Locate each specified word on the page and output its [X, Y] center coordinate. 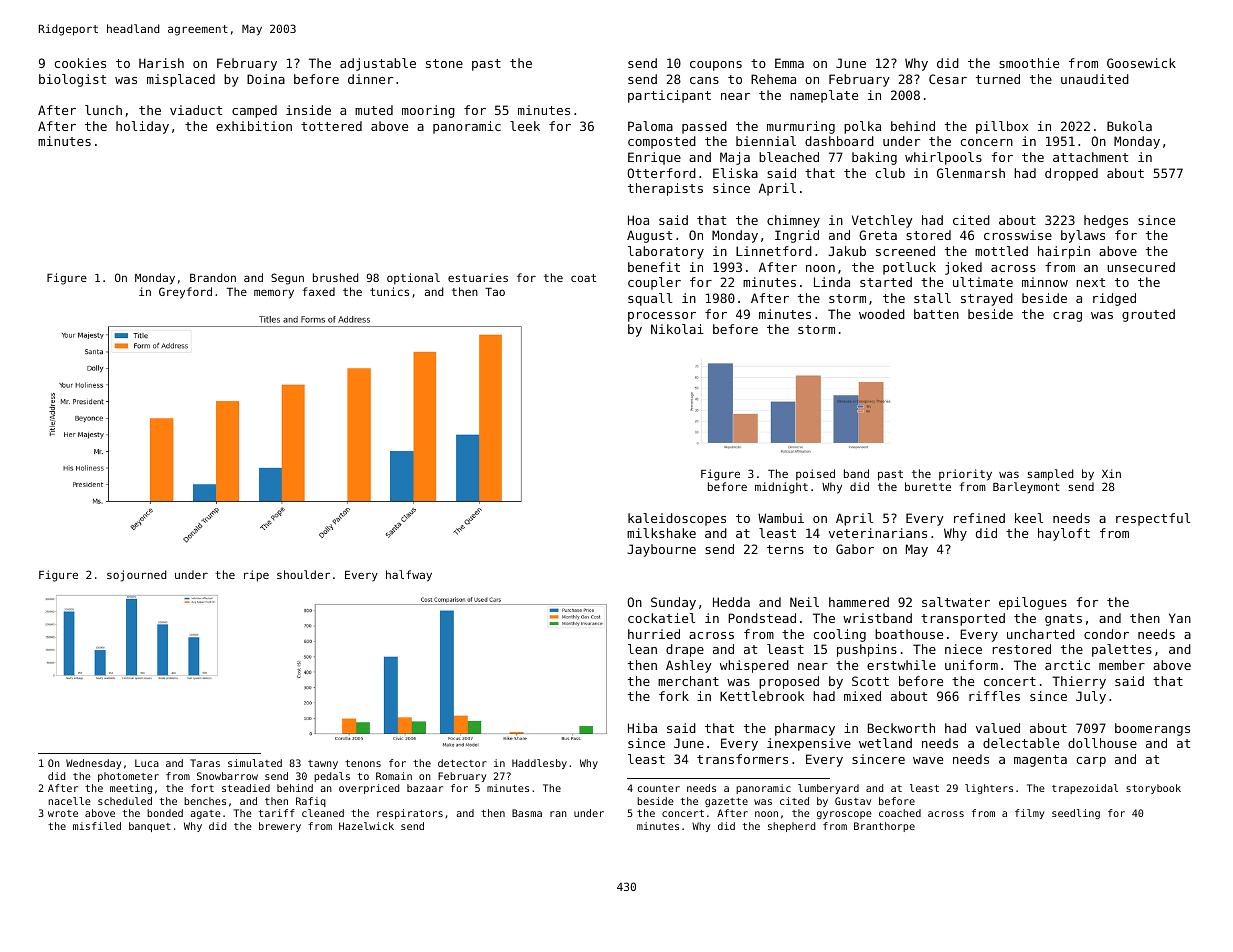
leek [525, 126]
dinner [370, 79]
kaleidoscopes [677, 519]
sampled [1050, 475]
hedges [1106, 221]
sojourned [137, 576]
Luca [147, 763]
